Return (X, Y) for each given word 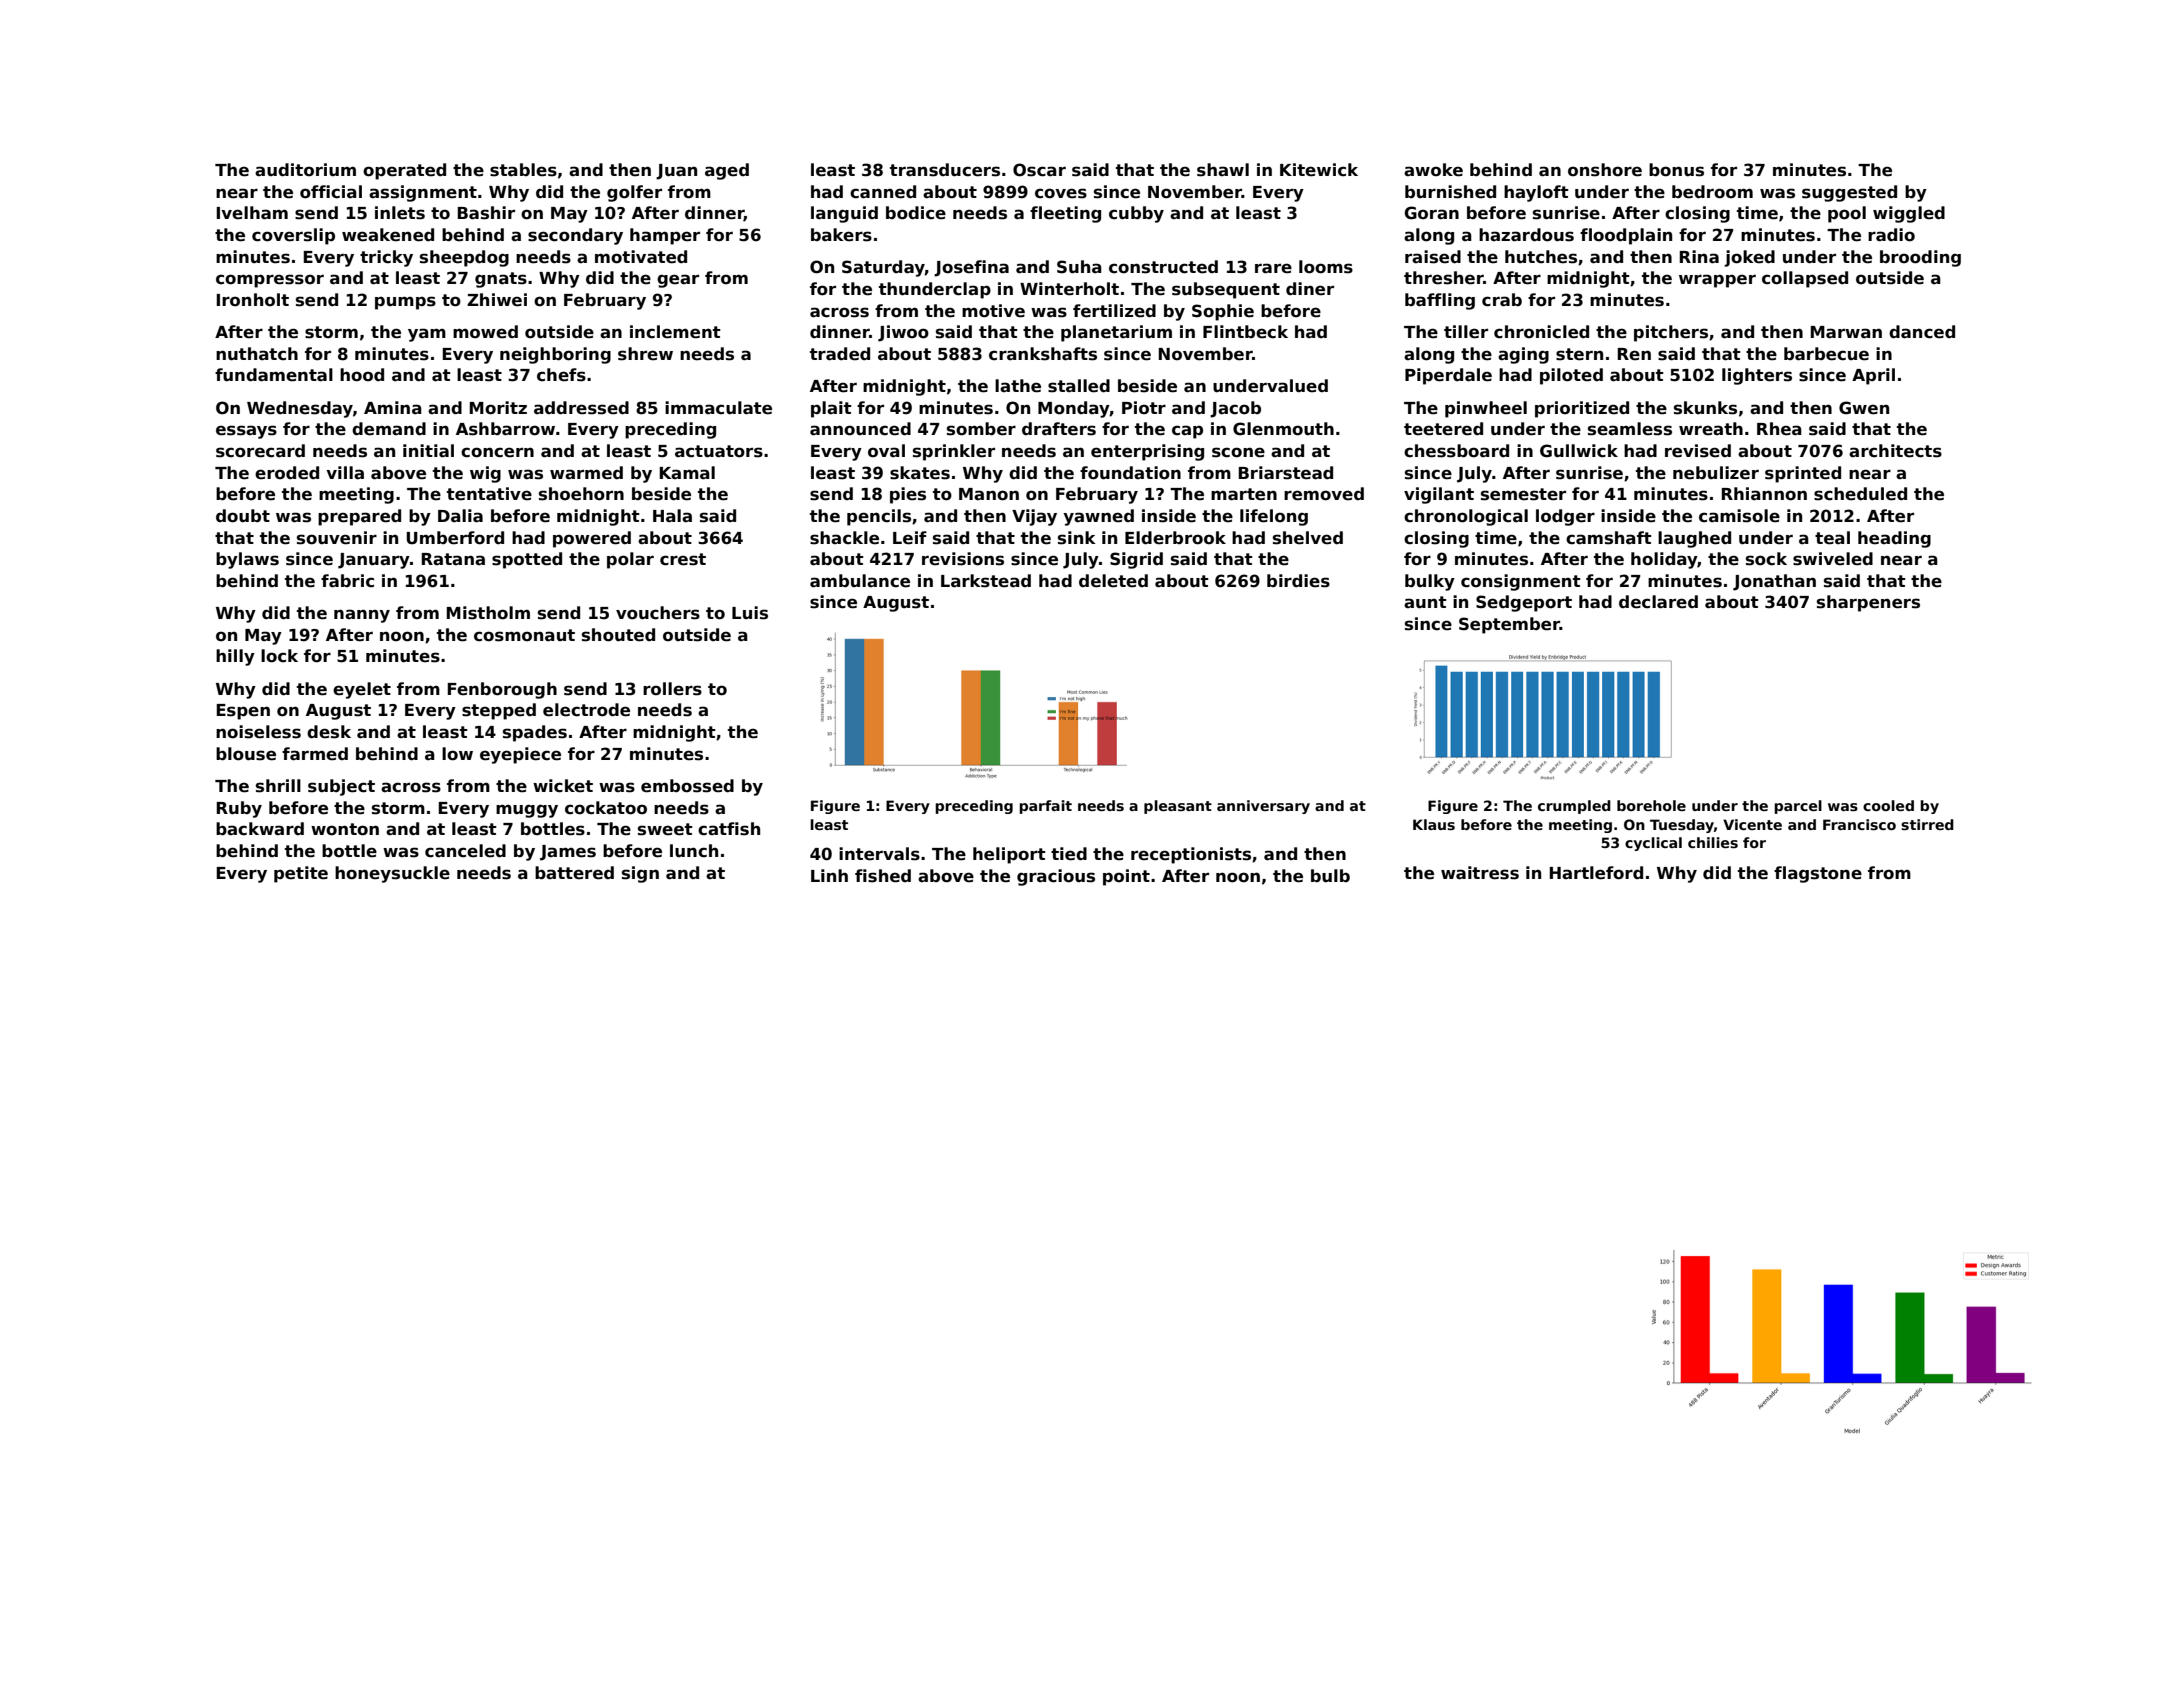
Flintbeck (1245, 332)
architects (1895, 451)
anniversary (1263, 807)
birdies (1298, 581)
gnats (501, 280)
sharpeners (1868, 603)
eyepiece (520, 755)
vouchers (658, 613)
